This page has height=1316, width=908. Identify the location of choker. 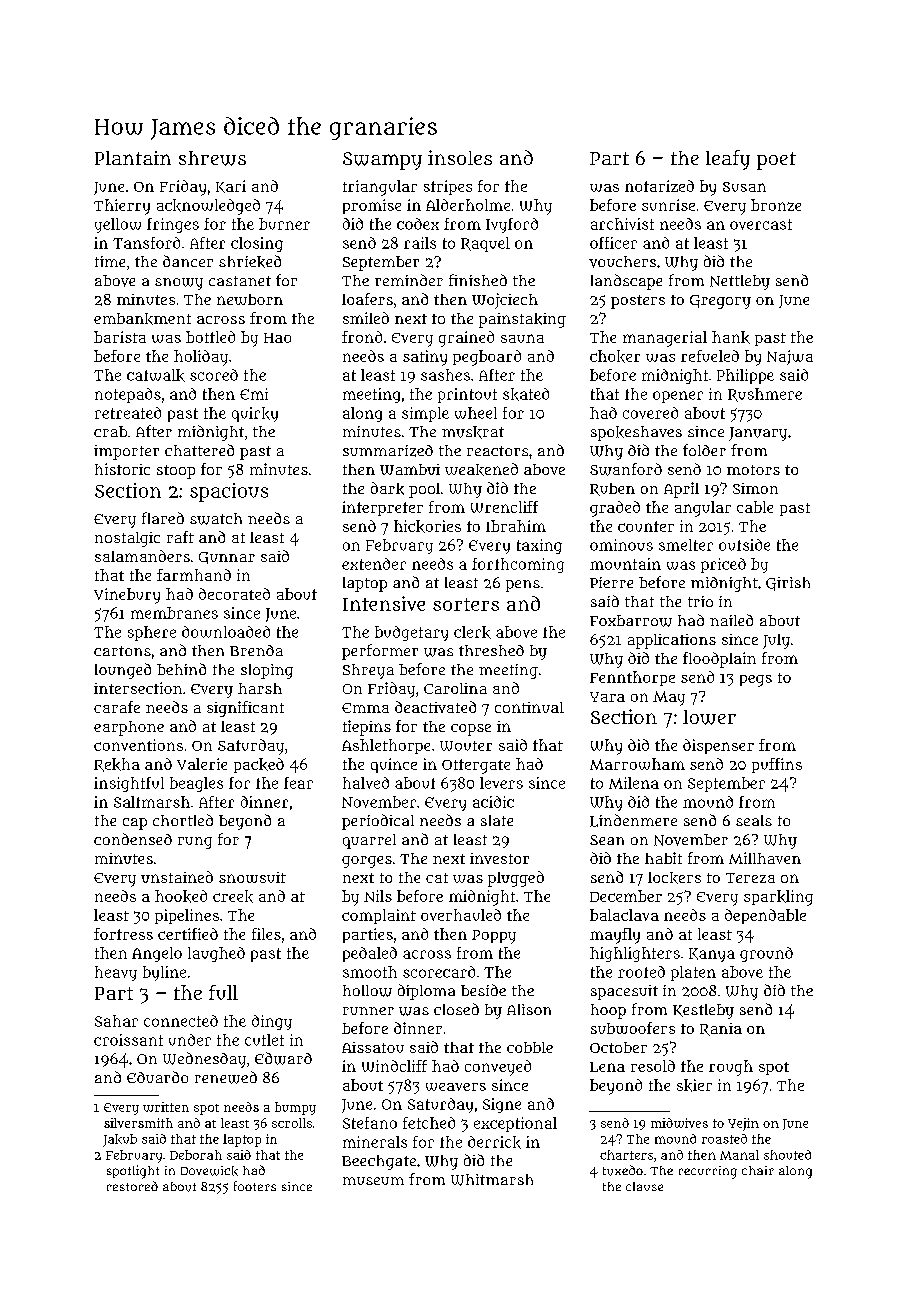
(615, 356).
